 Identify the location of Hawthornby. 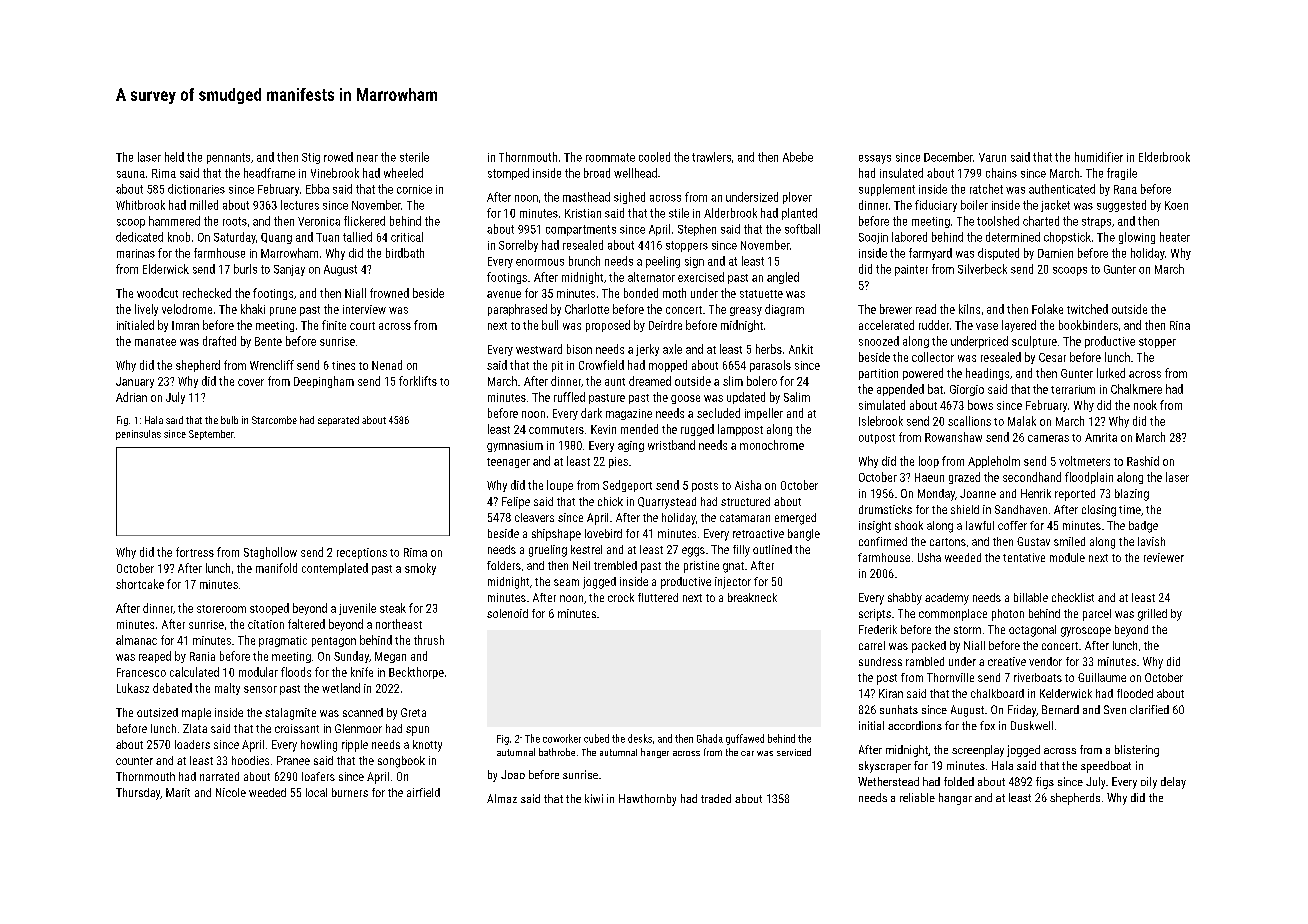
(647, 800).
